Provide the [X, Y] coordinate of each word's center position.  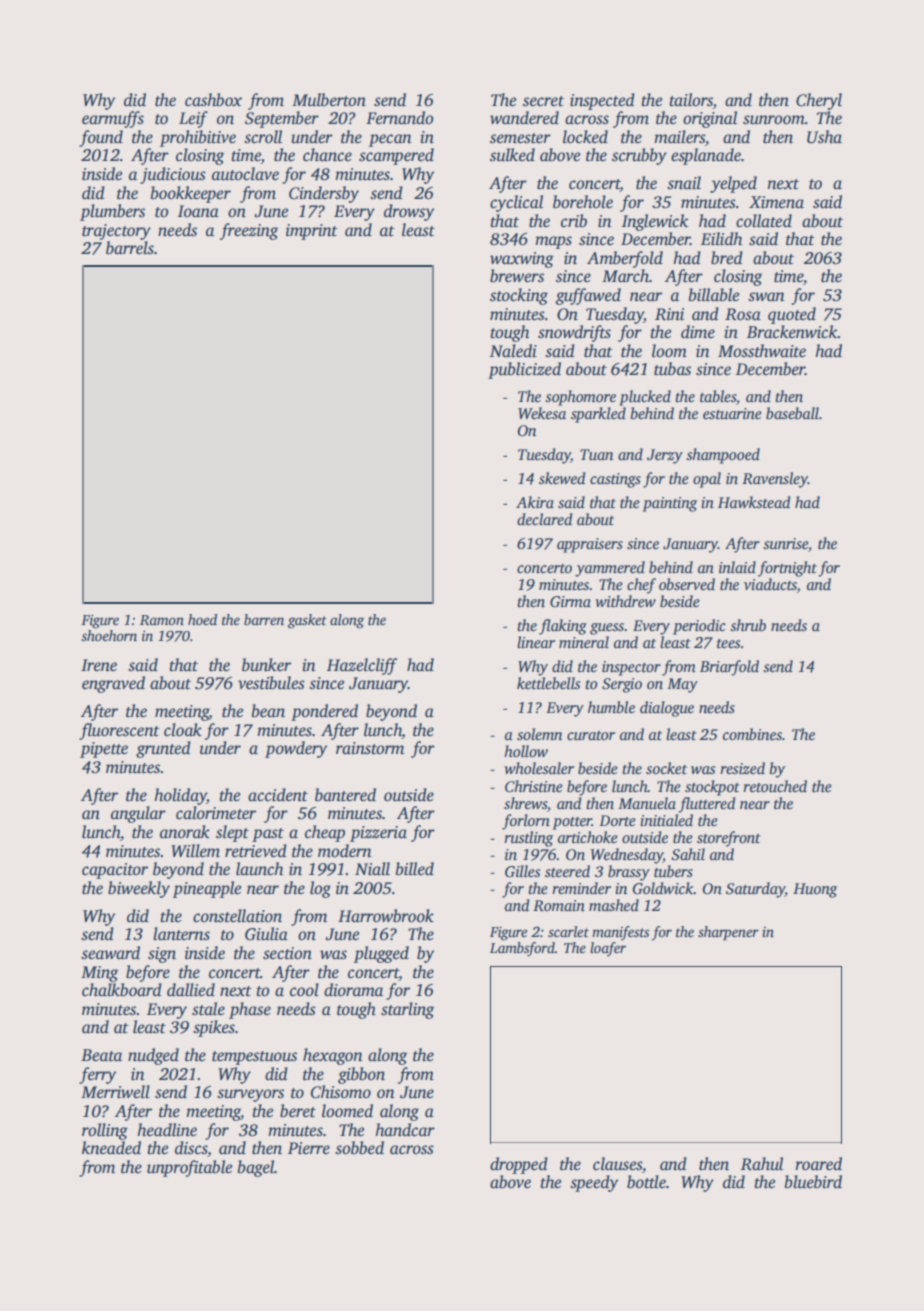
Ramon [162, 620]
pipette [104, 750]
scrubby [639, 156]
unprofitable [189, 1168]
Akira [535, 502]
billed [415, 869]
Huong [815, 890]
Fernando [400, 118]
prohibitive [198, 138]
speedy [594, 1183]
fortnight [787, 569]
